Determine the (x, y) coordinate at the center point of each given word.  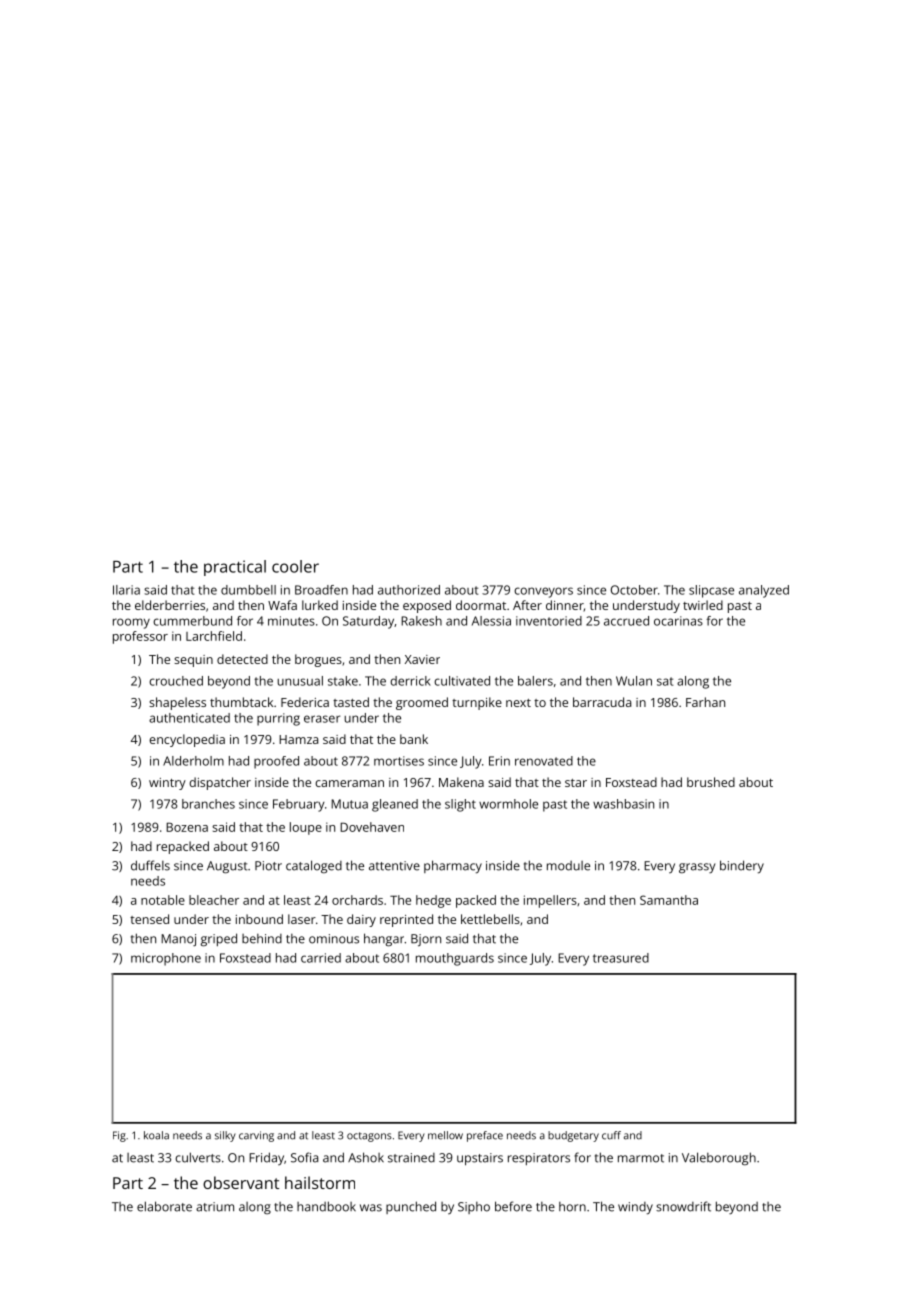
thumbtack (241, 702)
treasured (621, 958)
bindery (742, 867)
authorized (409, 590)
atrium (215, 1207)
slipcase (711, 591)
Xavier (422, 659)
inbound (259, 919)
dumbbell (248, 590)
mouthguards (455, 959)
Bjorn (426, 940)
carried (321, 958)
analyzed (764, 591)
